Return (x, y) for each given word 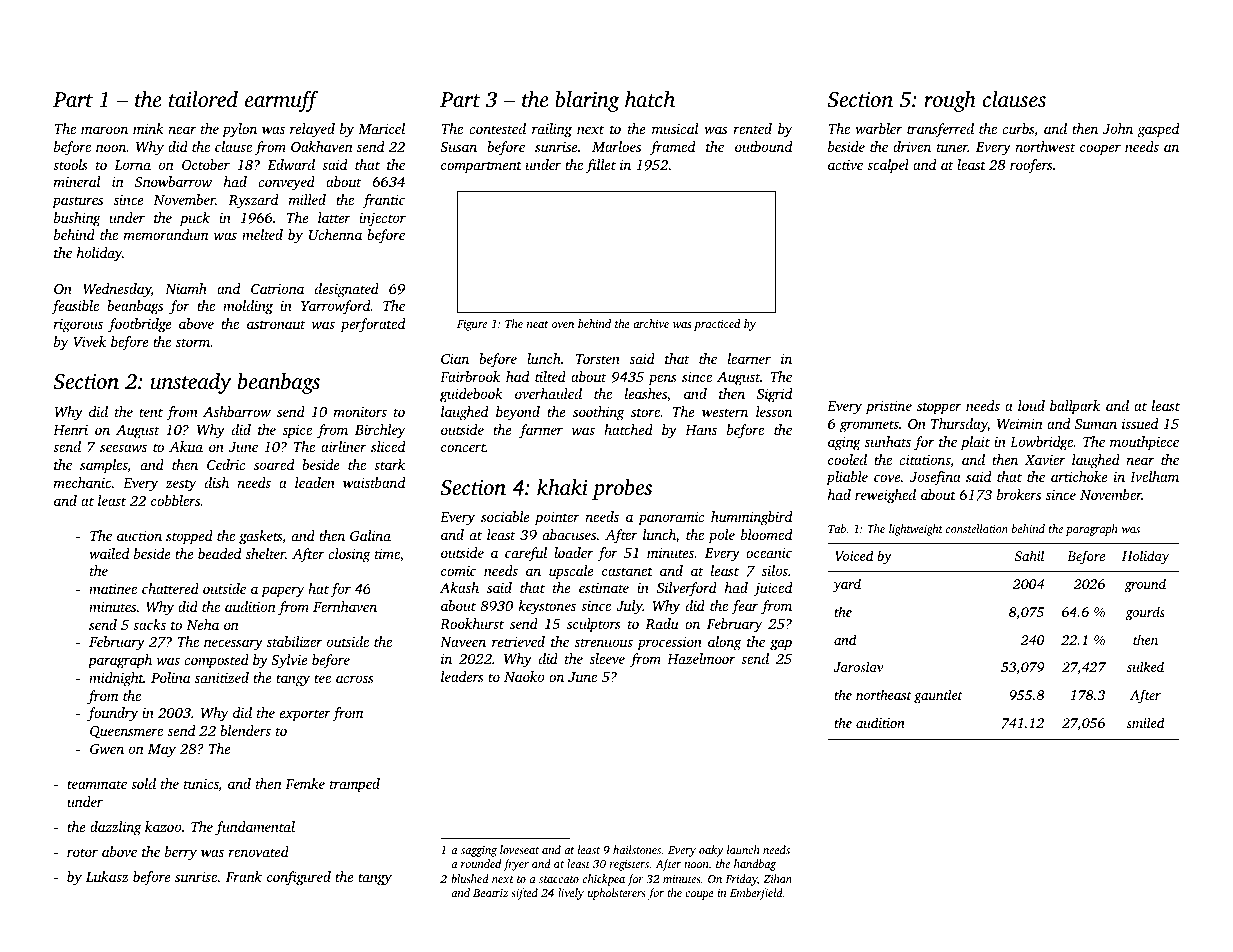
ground (1145, 585)
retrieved (518, 641)
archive (651, 323)
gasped (1158, 130)
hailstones (637, 849)
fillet (601, 166)
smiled (1145, 722)
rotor (82, 852)
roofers (1031, 166)
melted (262, 234)
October (206, 164)
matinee (113, 589)
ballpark (1075, 407)
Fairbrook (470, 376)
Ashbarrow (237, 411)
